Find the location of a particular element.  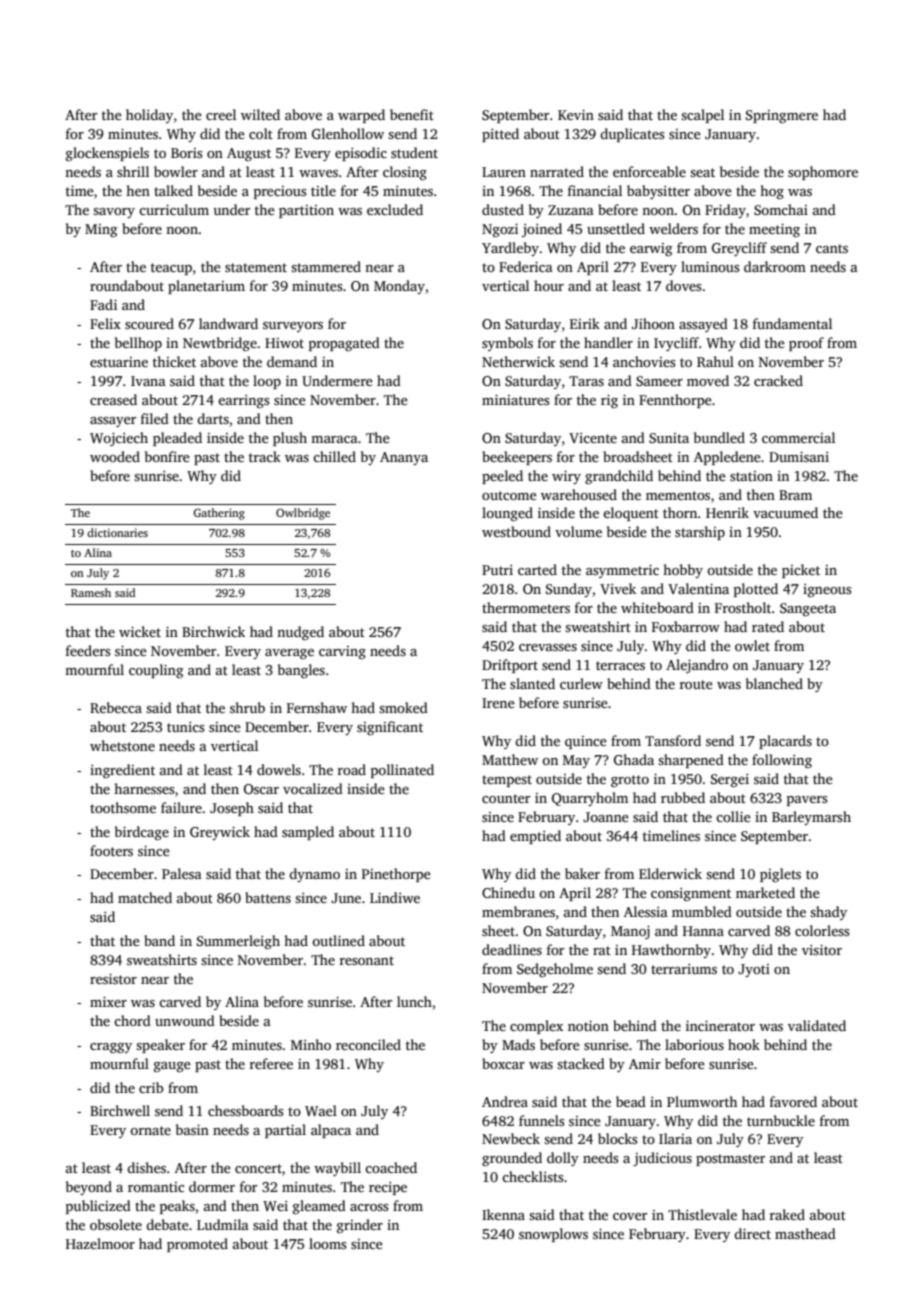

holiday is located at coordinates (149, 116).
